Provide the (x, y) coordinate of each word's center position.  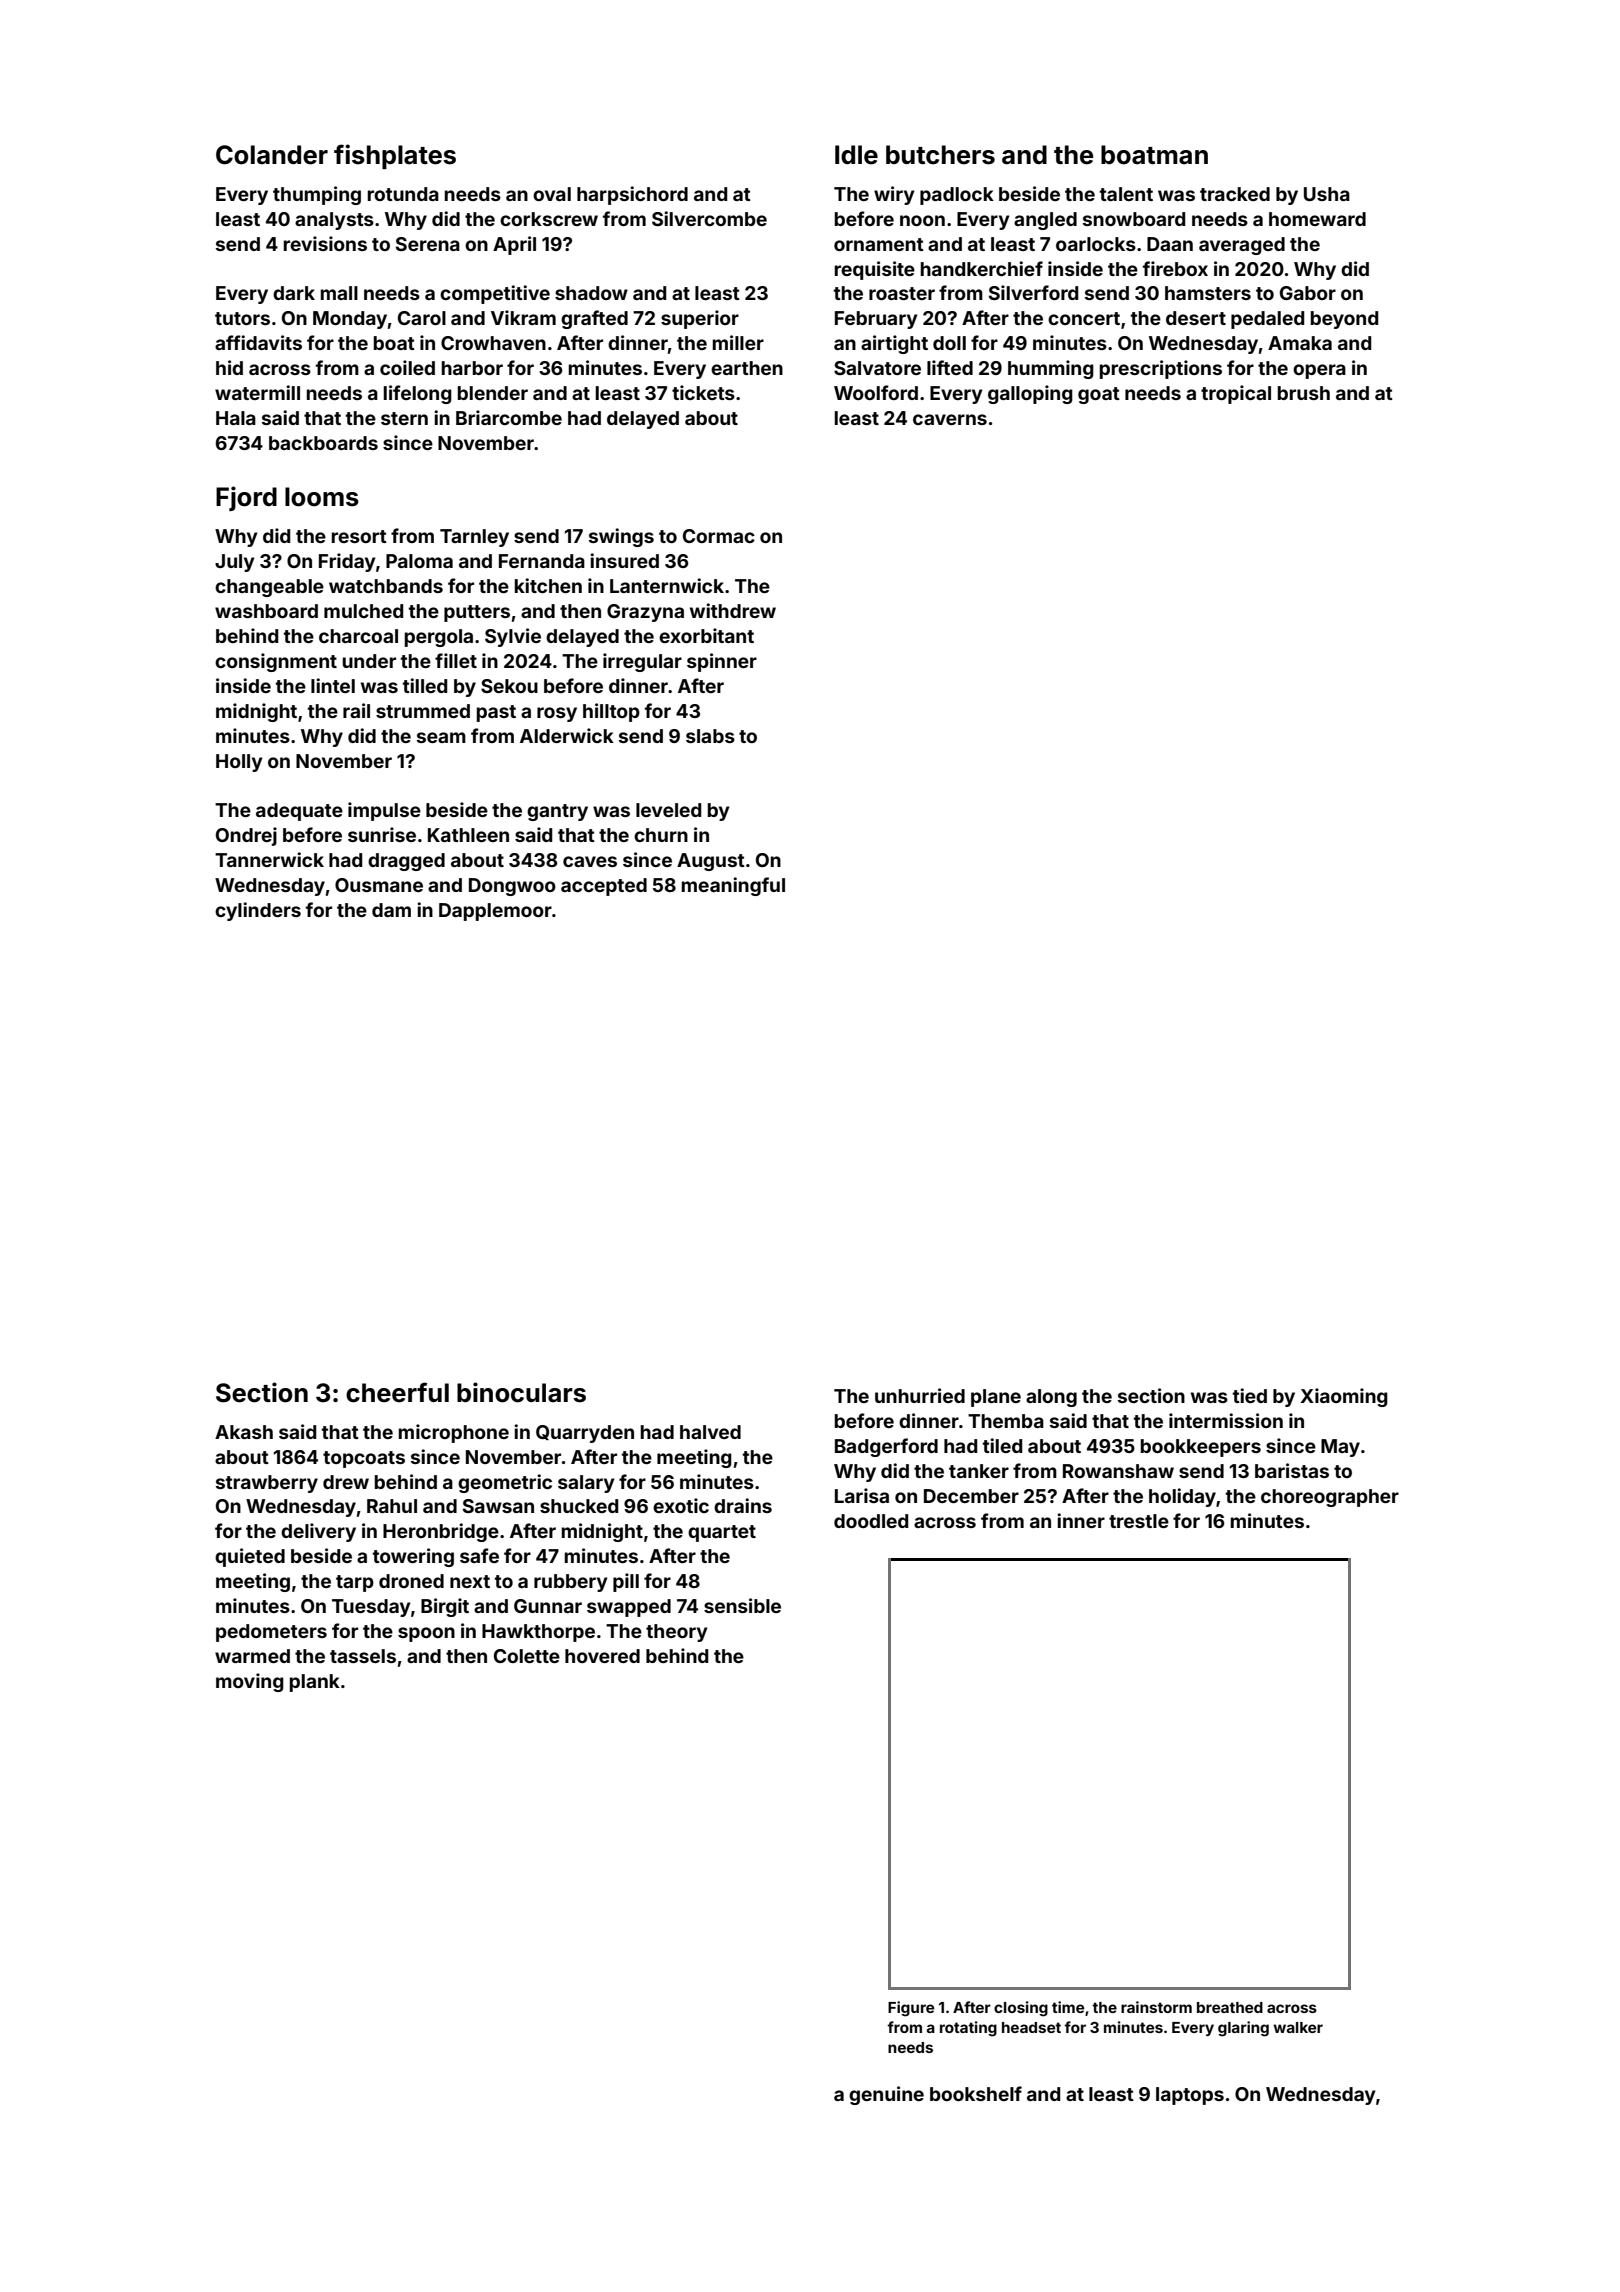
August (711, 862)
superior (700, 319)
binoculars (521, 1392)
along (1051, 1398)
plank (315, 1683)
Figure (911, 2009)
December (971, 1496)
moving (250, 1682)
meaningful (733, 886)
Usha (1327, 194)
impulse (384, 811)
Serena (428, 244)
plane (996, 1398)
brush (1304, 393)
